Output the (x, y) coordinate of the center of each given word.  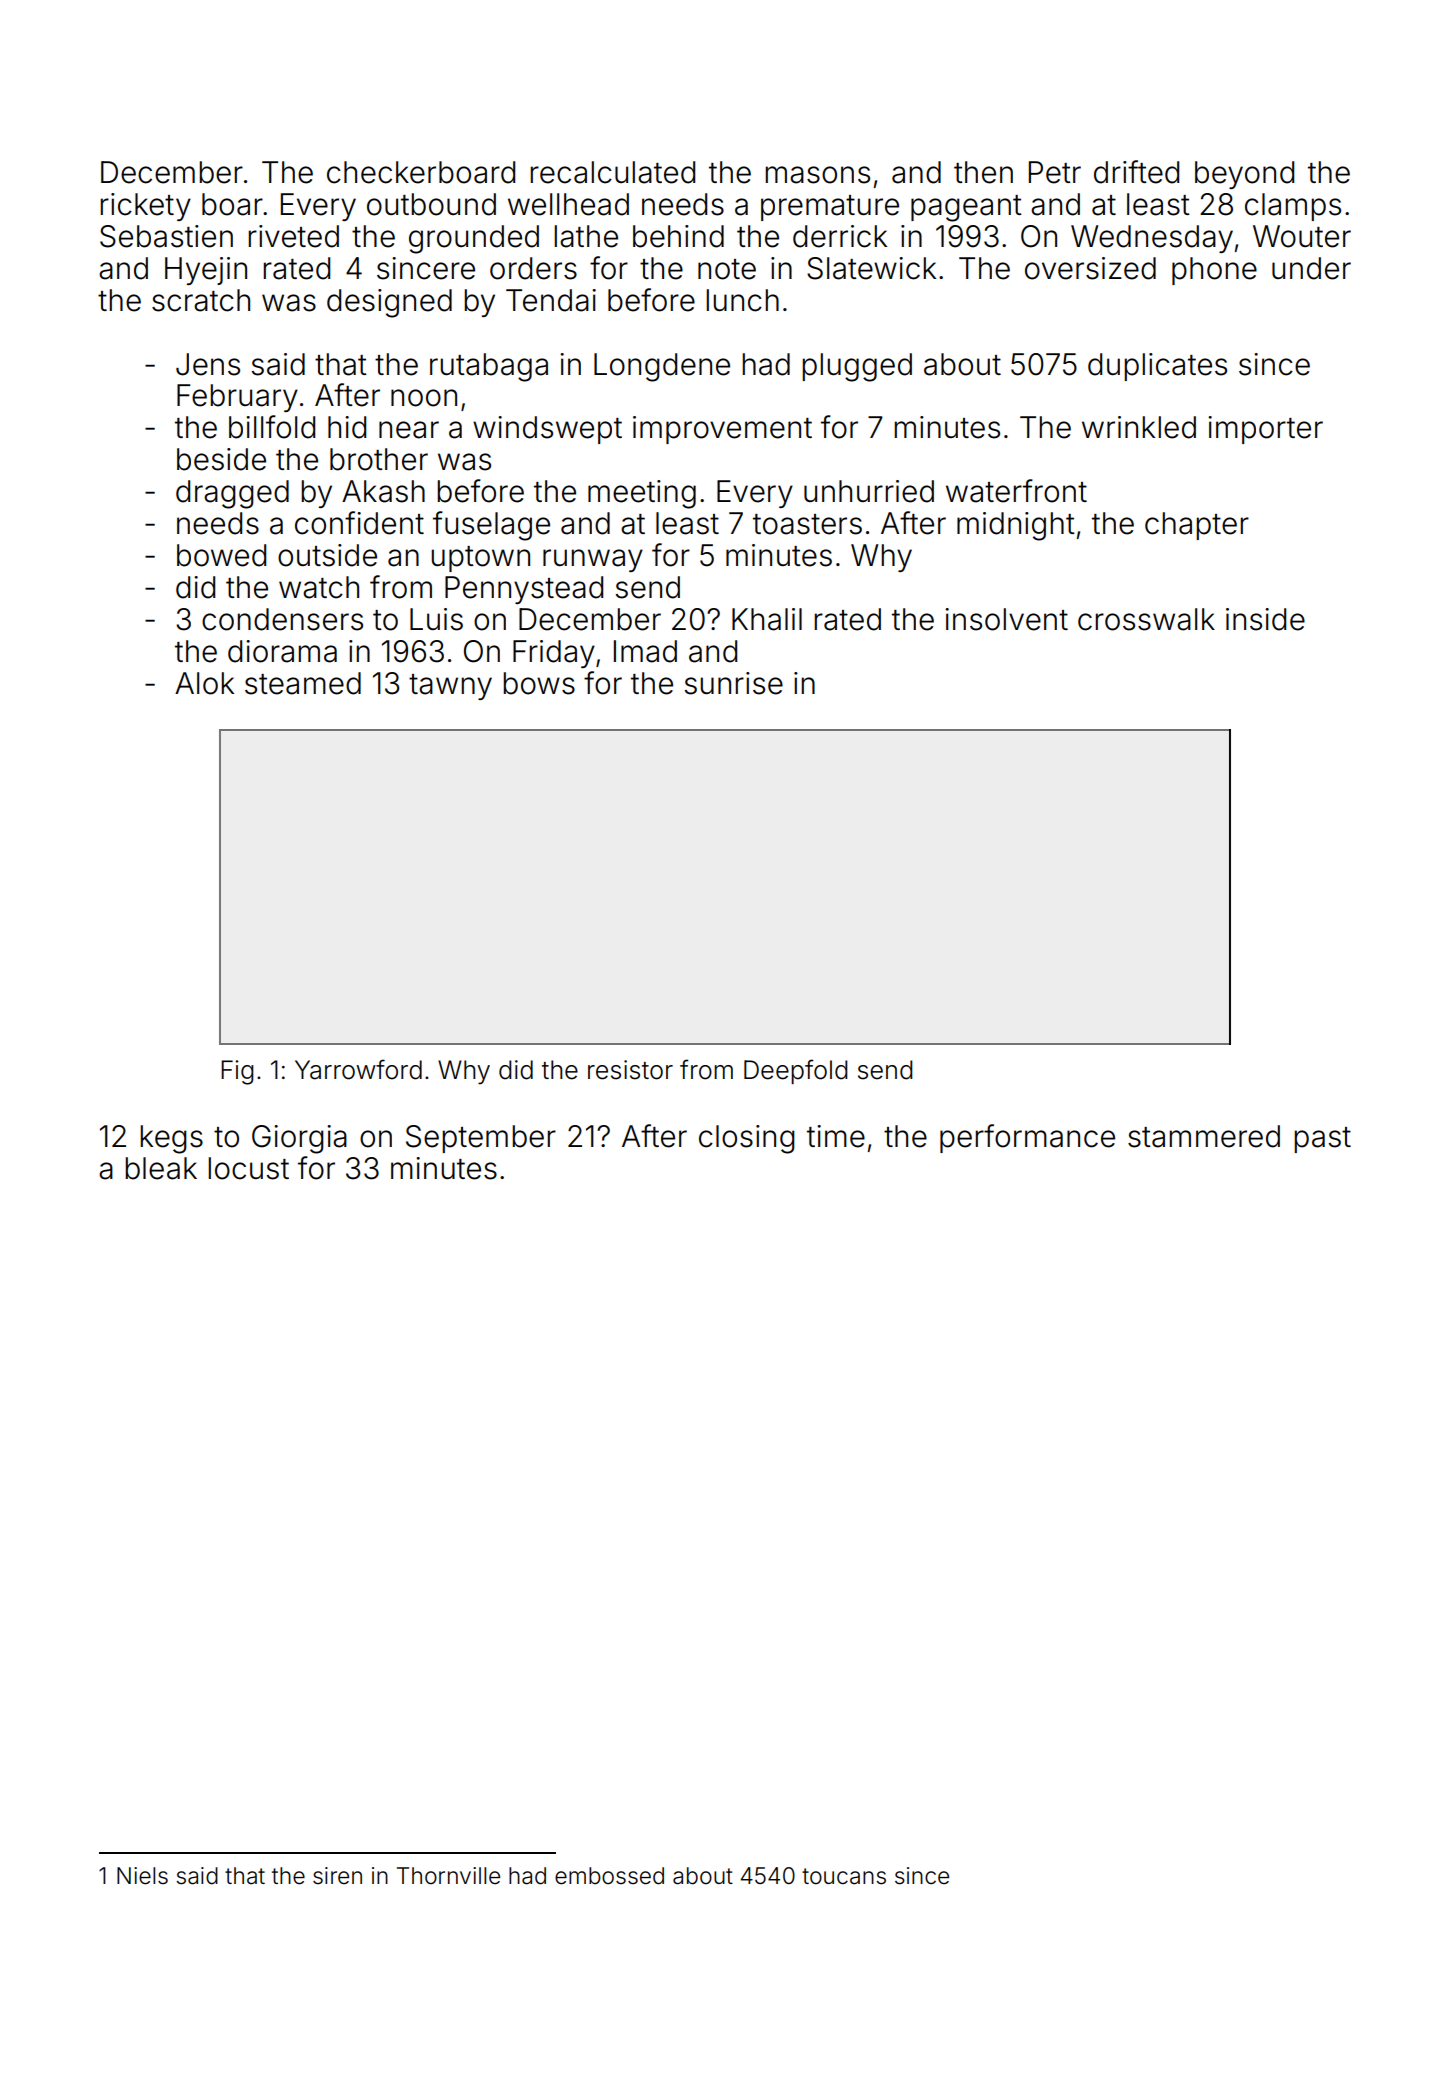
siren (337, 1876)
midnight (1016, 526)
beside (221, 459)
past (1322, 1140)
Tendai (551, 300)
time (836, 1136)
